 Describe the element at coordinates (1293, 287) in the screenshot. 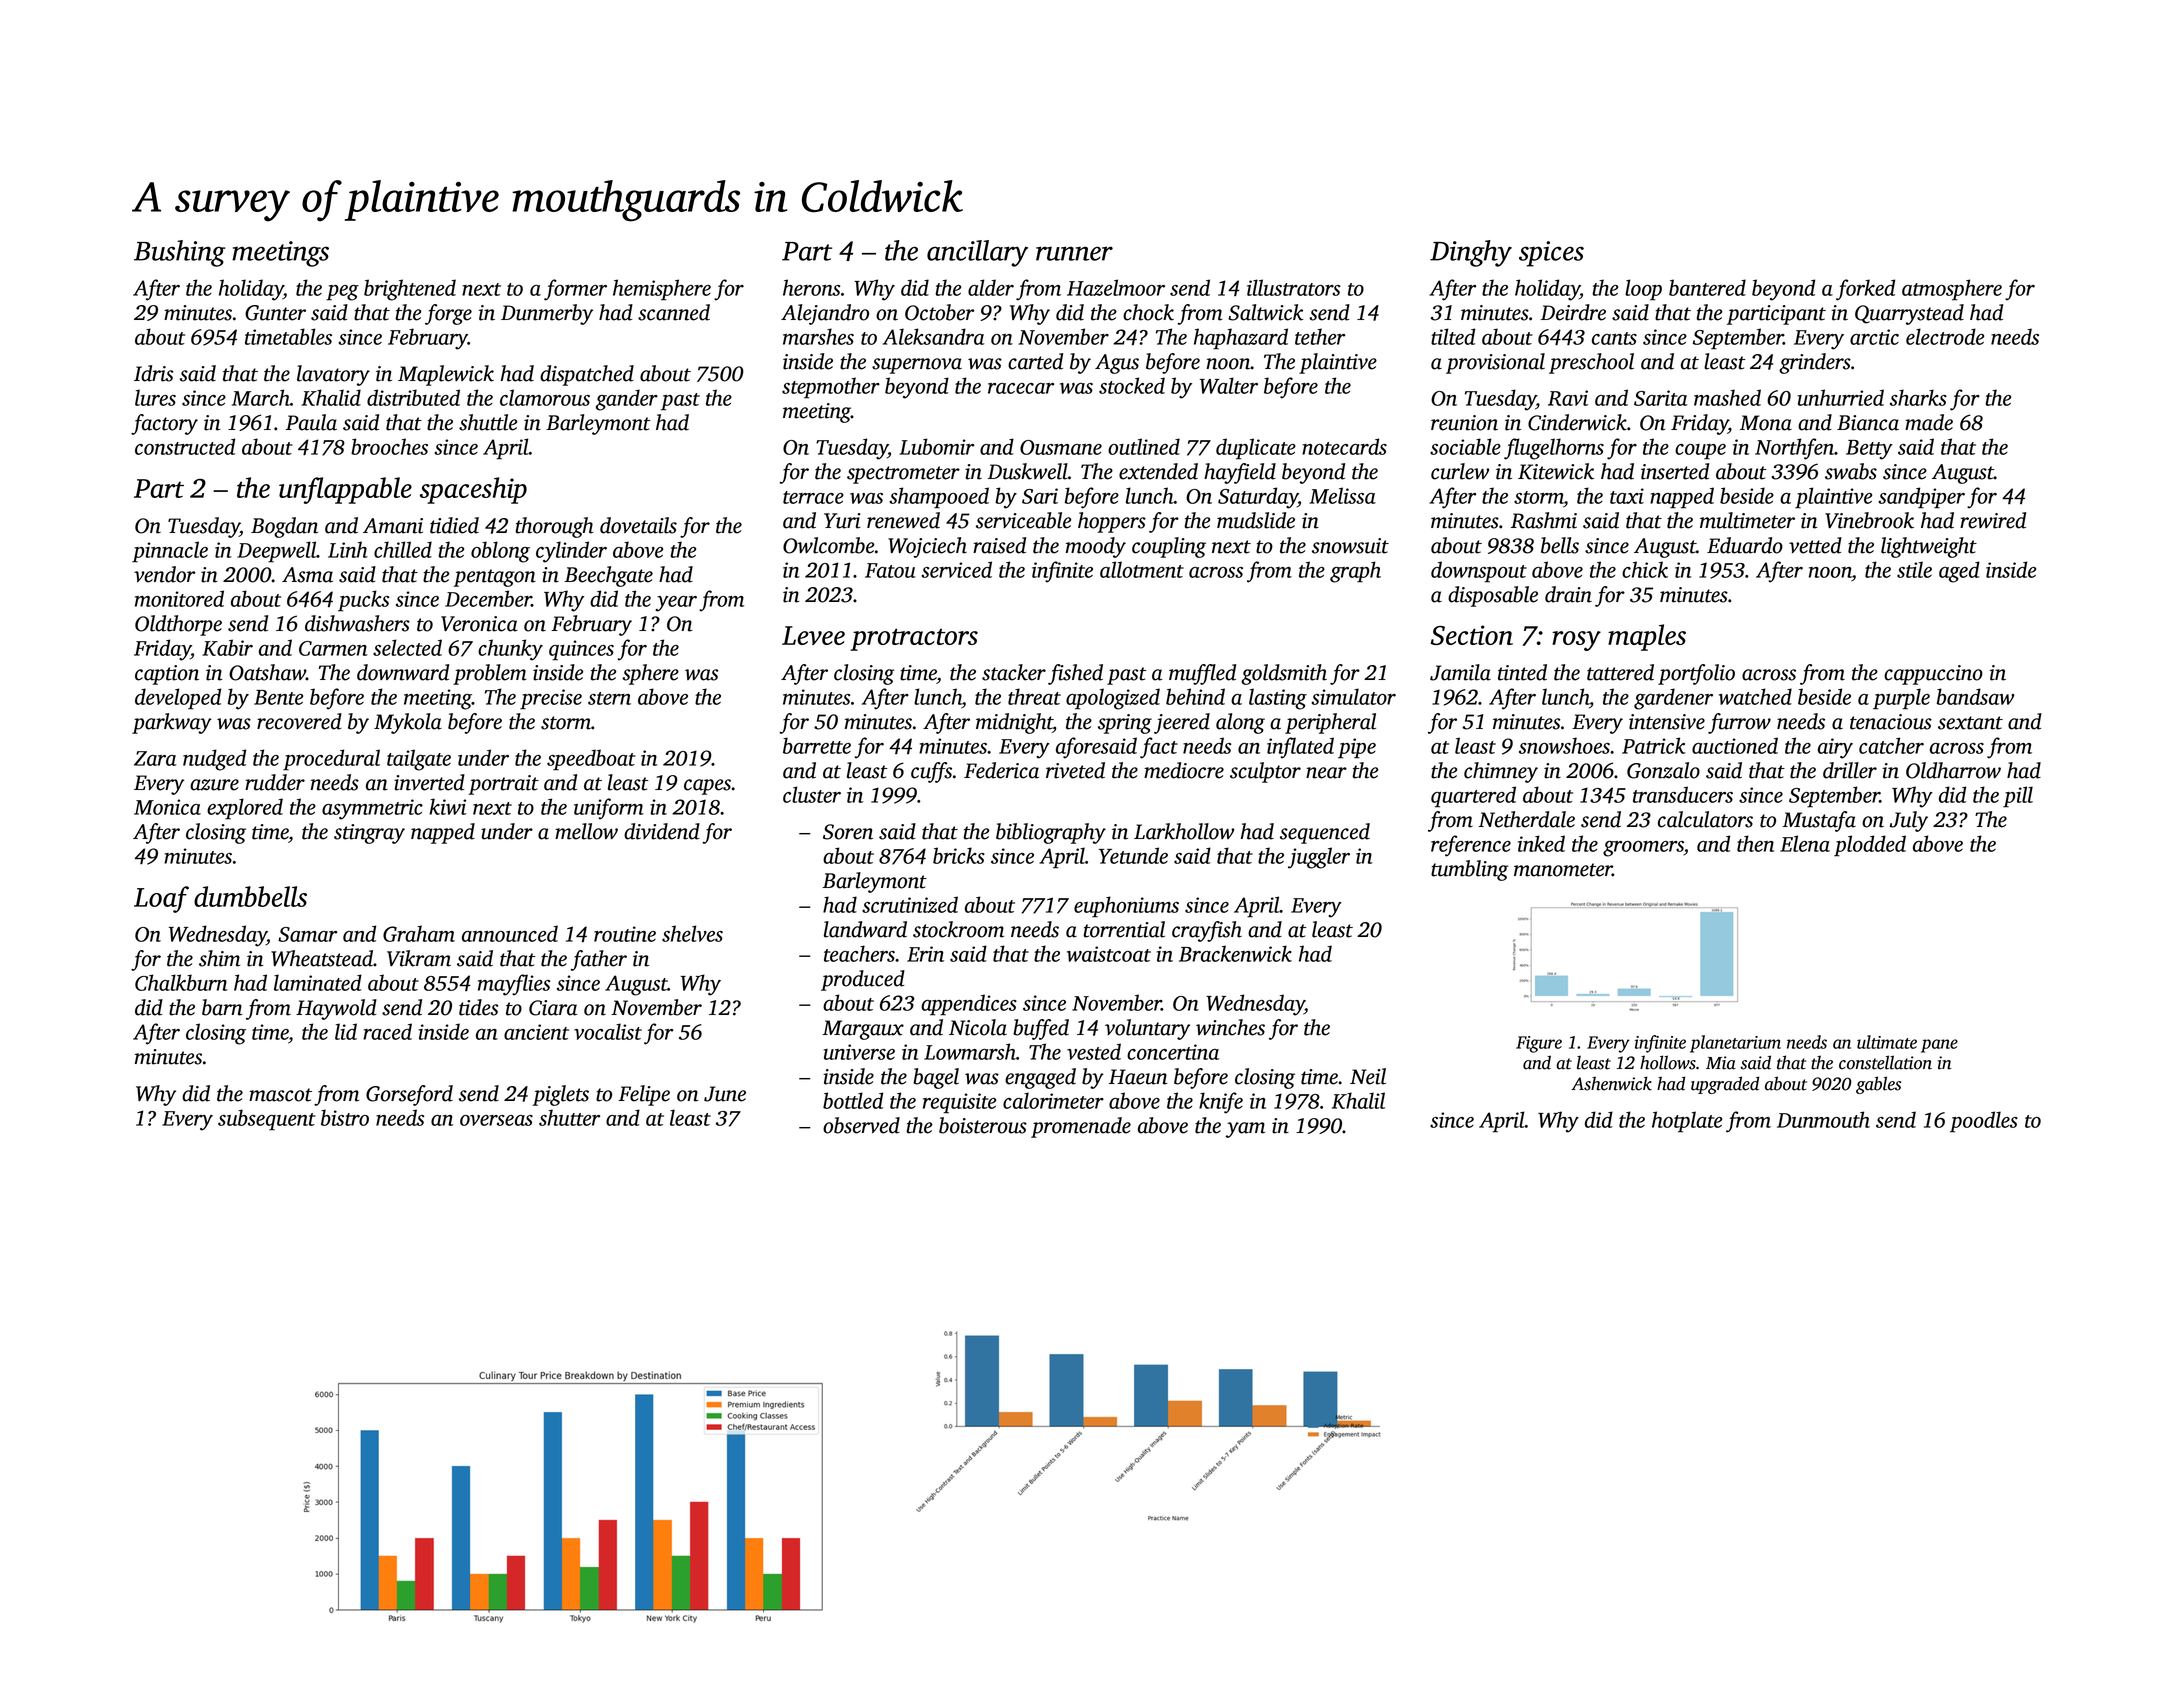

I see `illustrators` at that location.
